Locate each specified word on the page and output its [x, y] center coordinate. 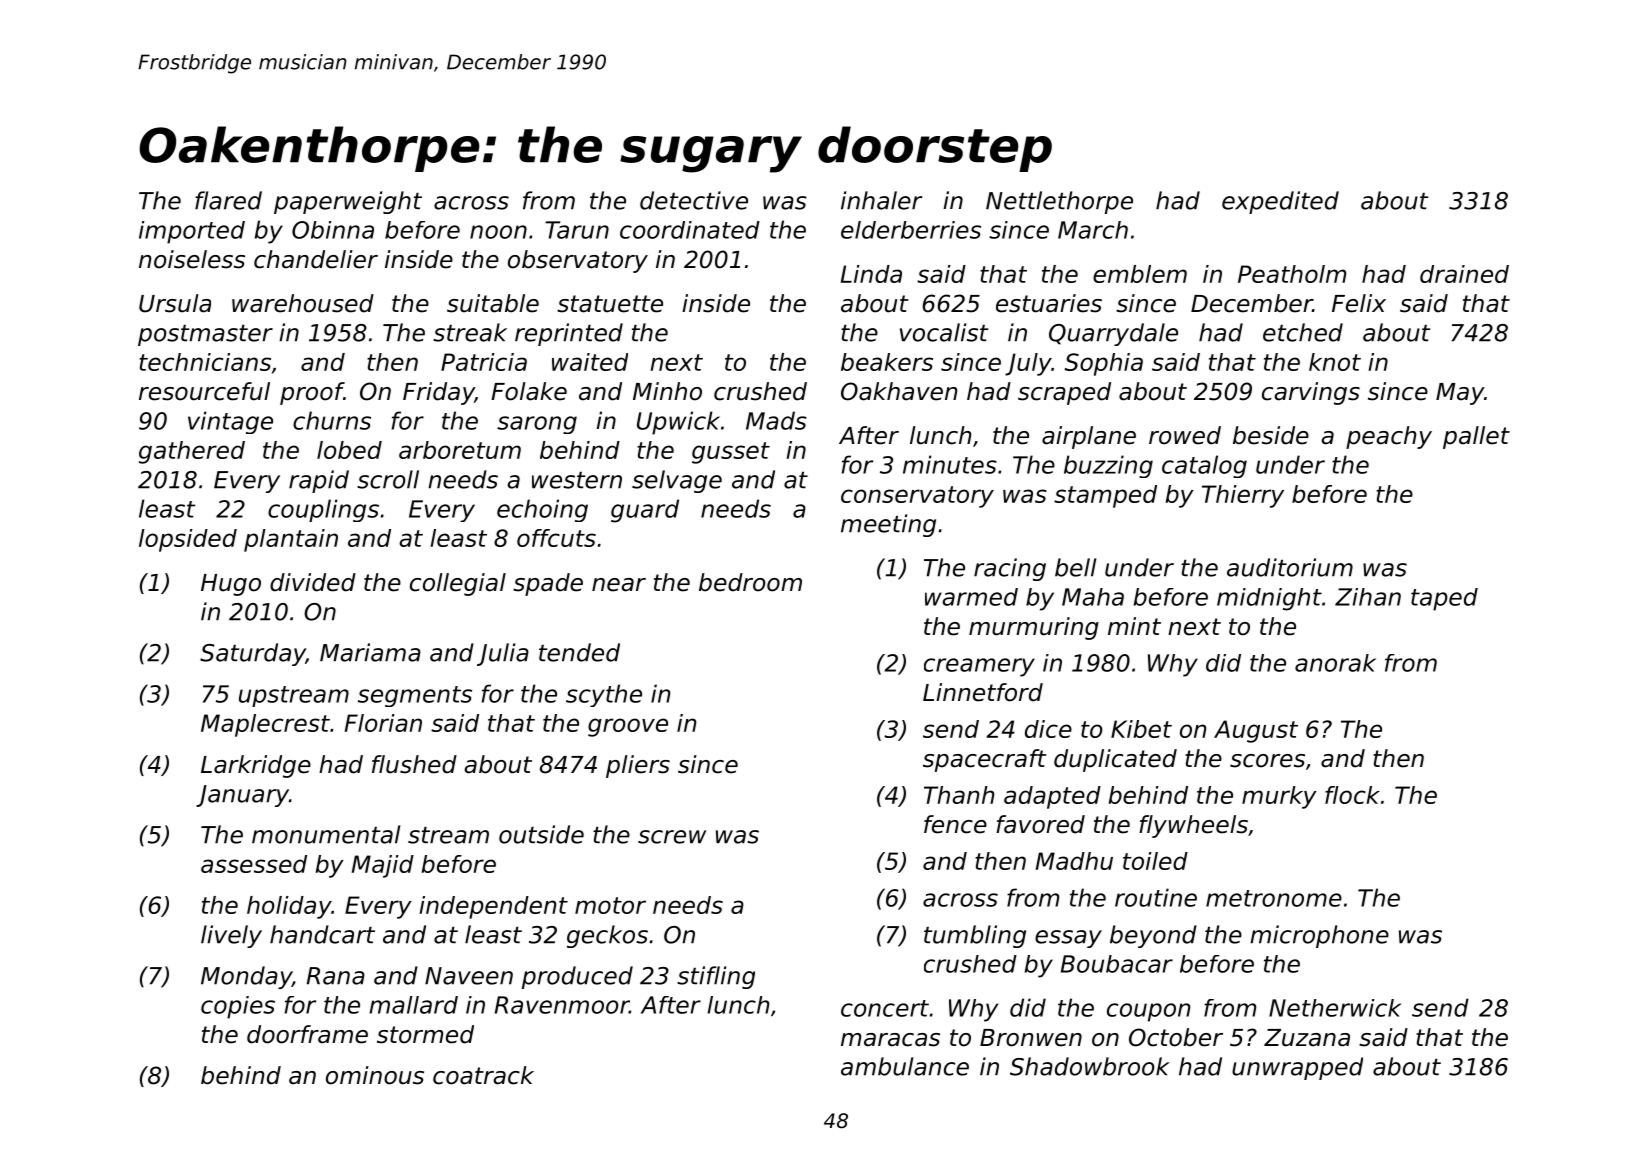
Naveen [469, 976]
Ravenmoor [562, 1005]
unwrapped [1297, 1068]
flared [228, 200]
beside [1271, 435]
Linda [871, 274]
